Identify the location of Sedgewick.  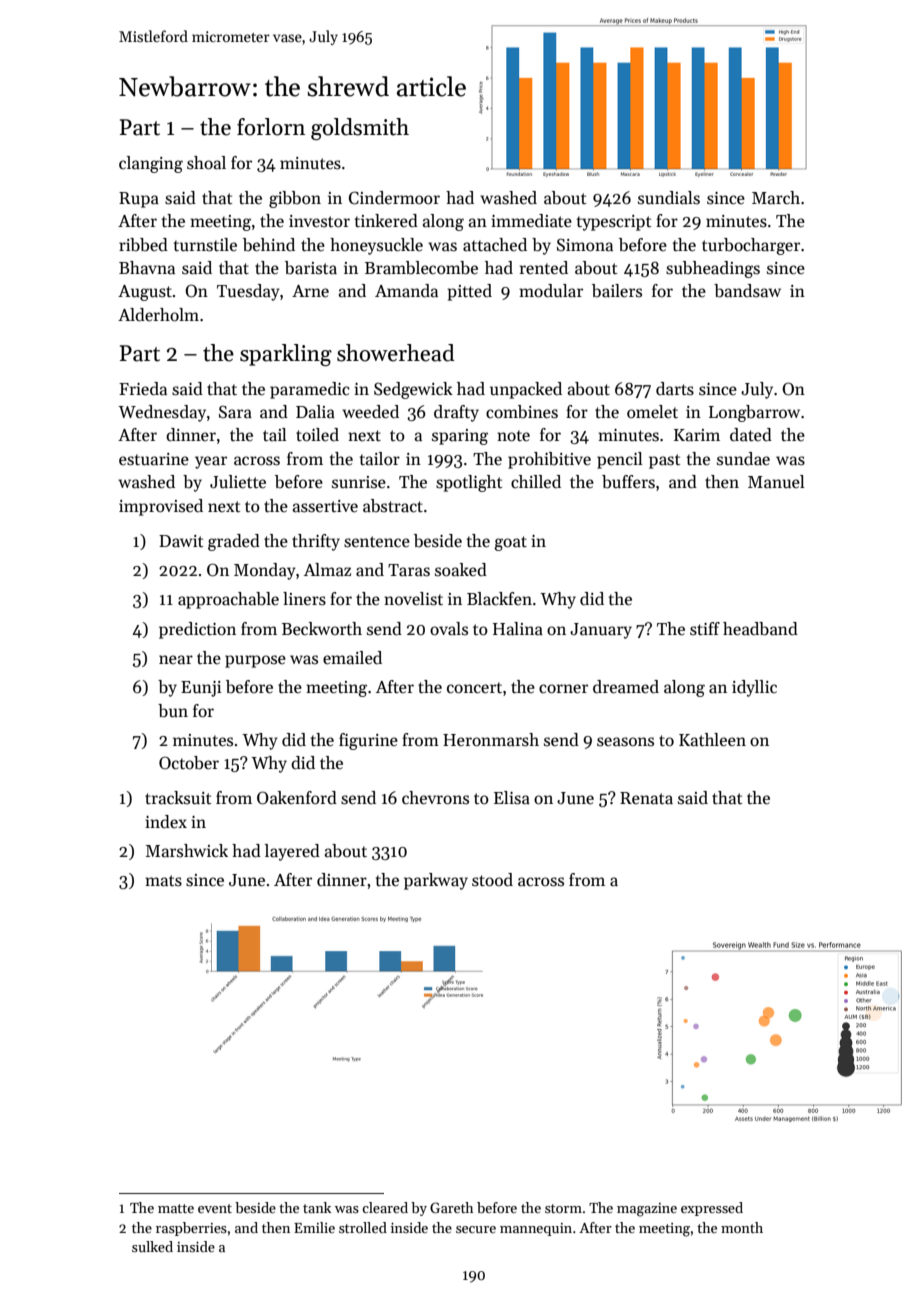
(413, 390).
